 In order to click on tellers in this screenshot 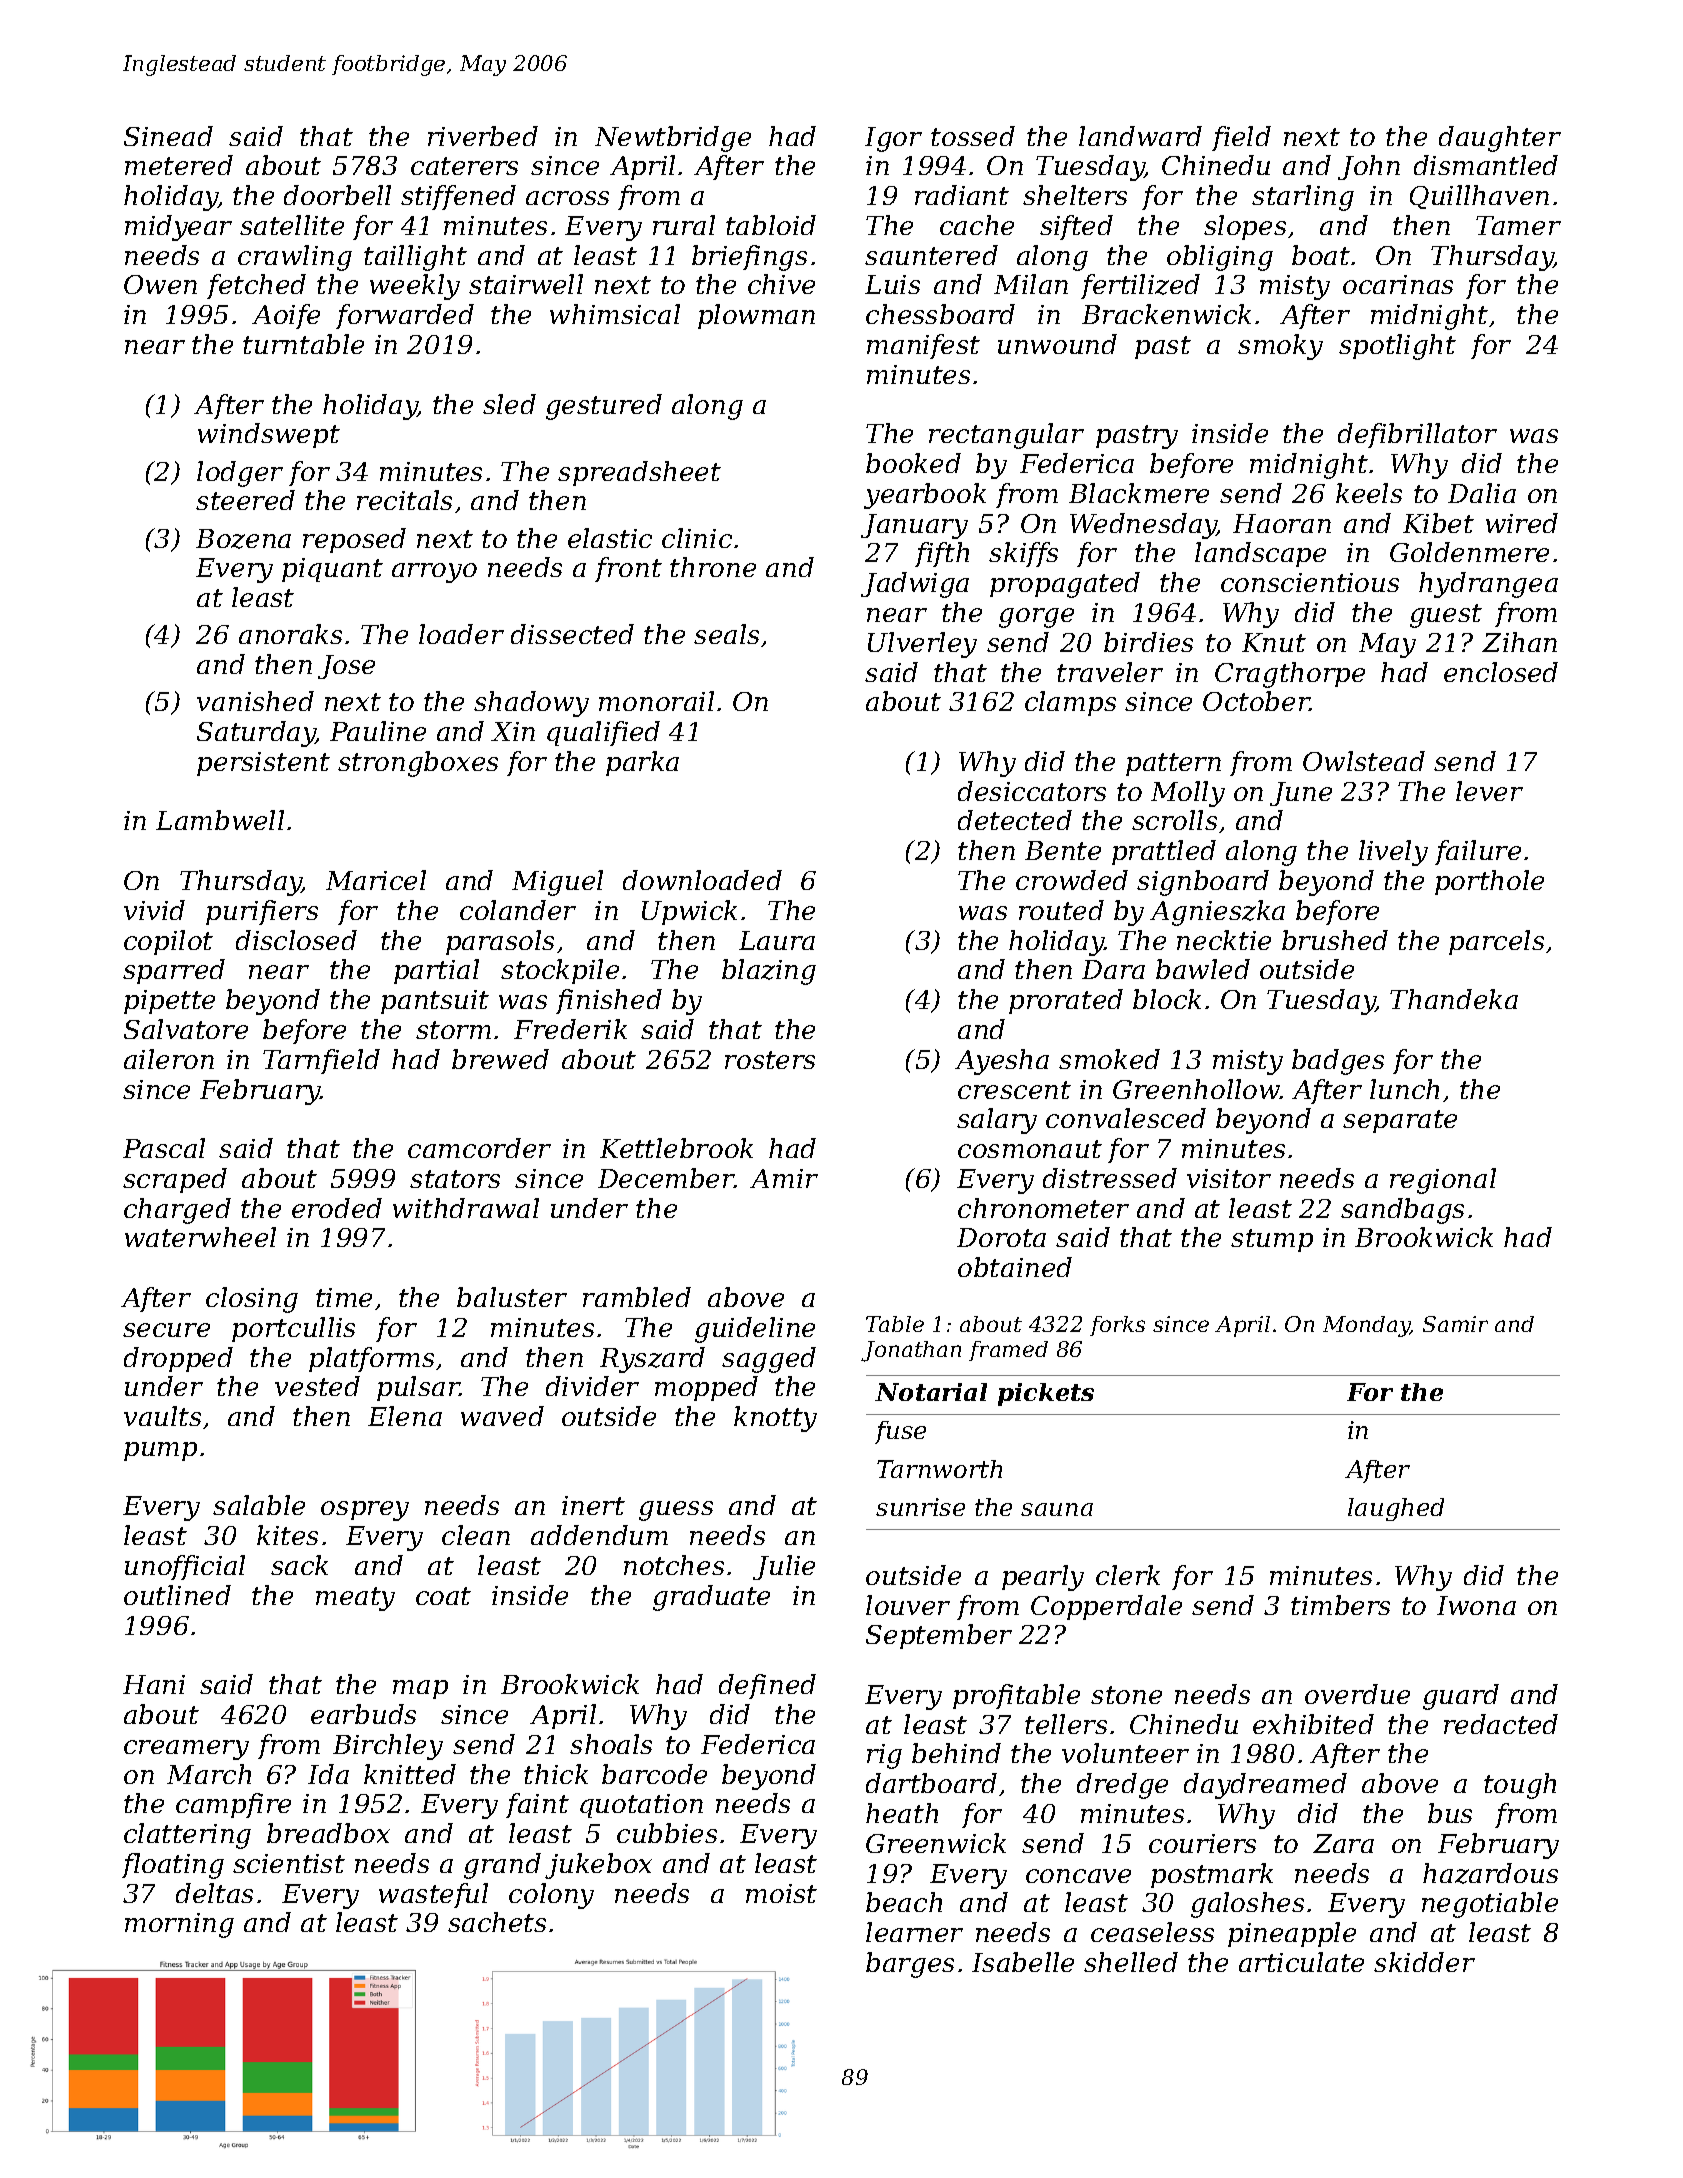, I will do `click(1066, 1724)`.
